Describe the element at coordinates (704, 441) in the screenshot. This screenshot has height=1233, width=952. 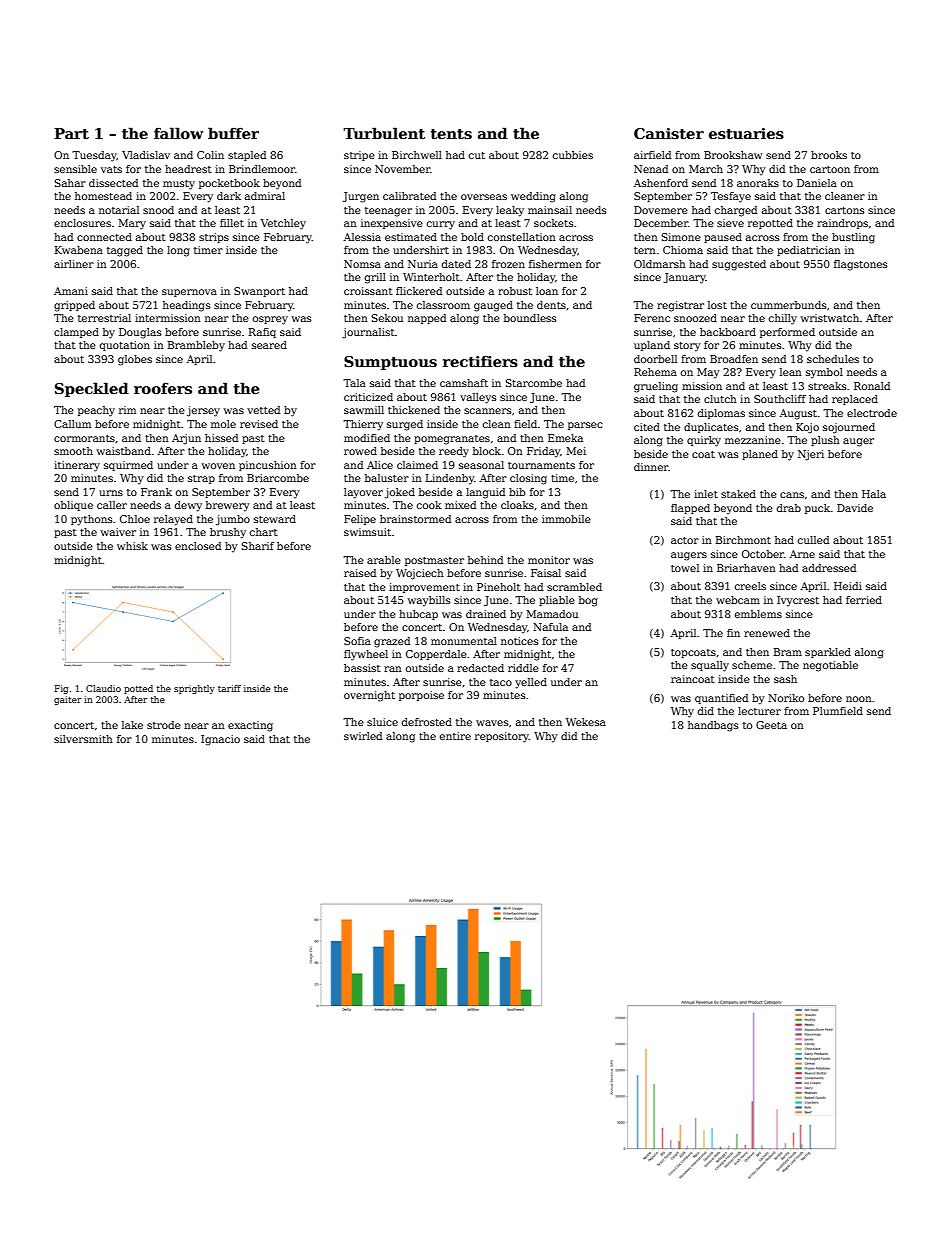
I see `quirky` at that location.
